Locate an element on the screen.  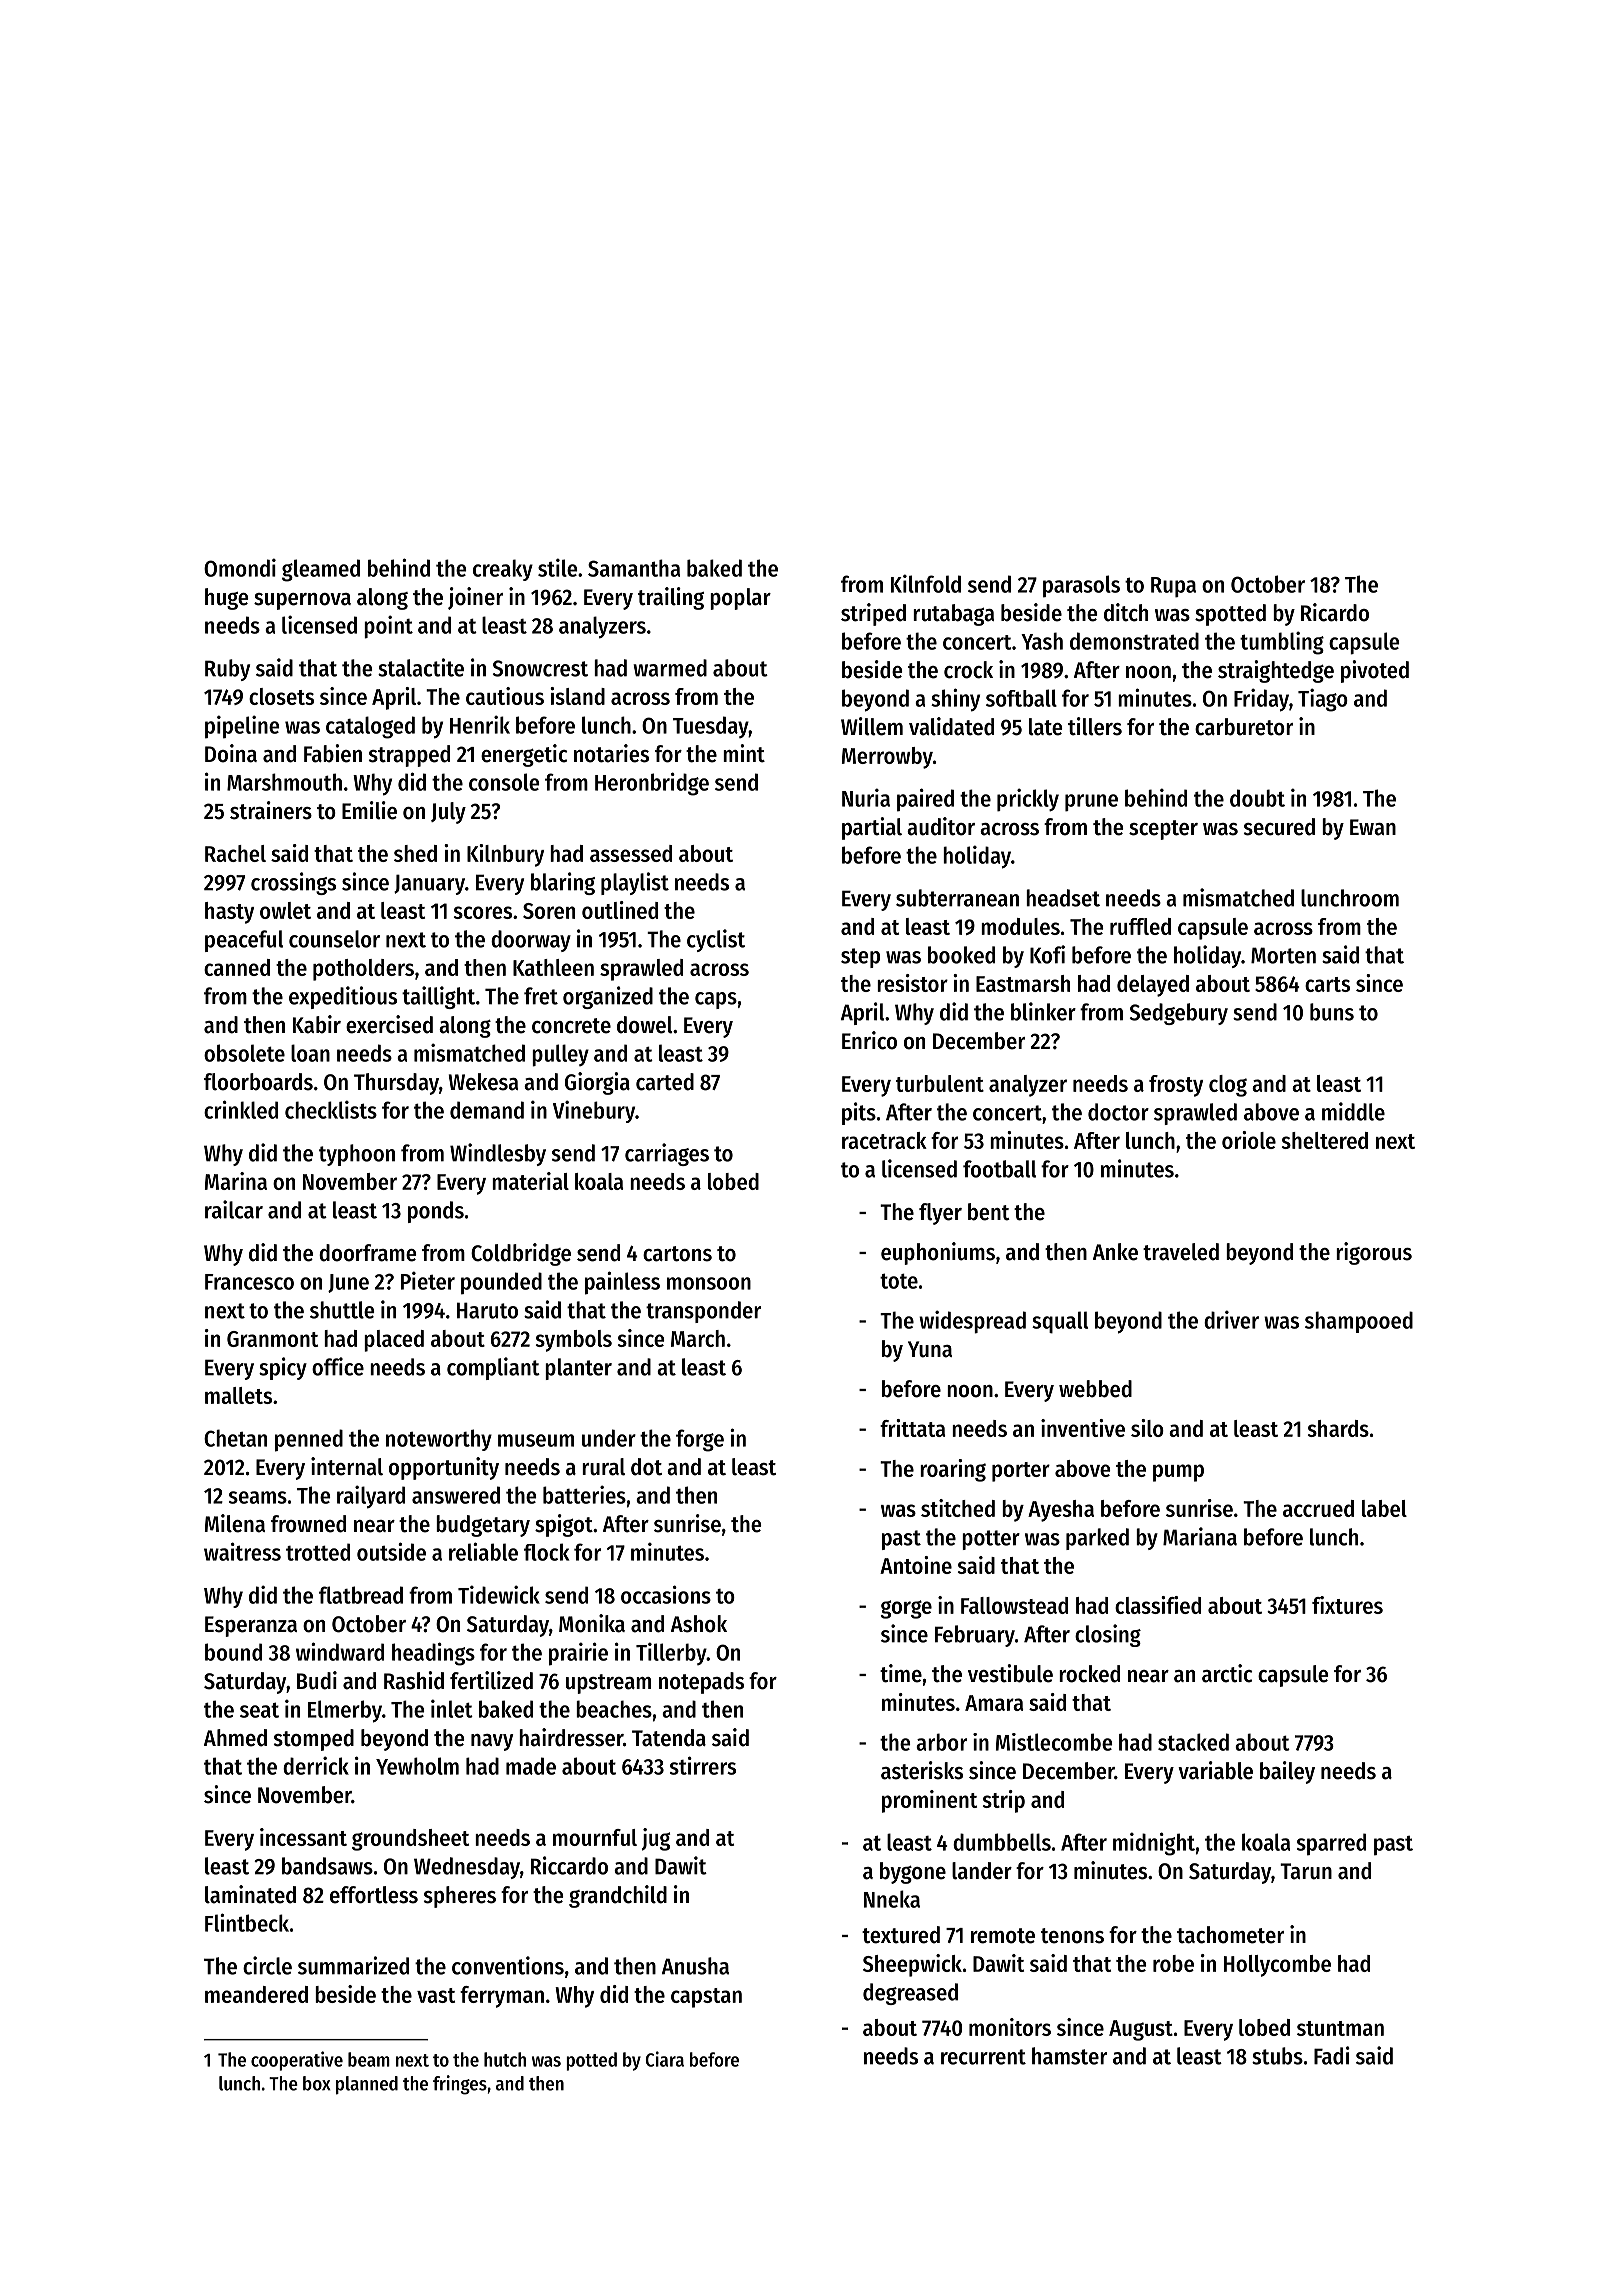
traveled is located at coordinates (1181, 1252).
